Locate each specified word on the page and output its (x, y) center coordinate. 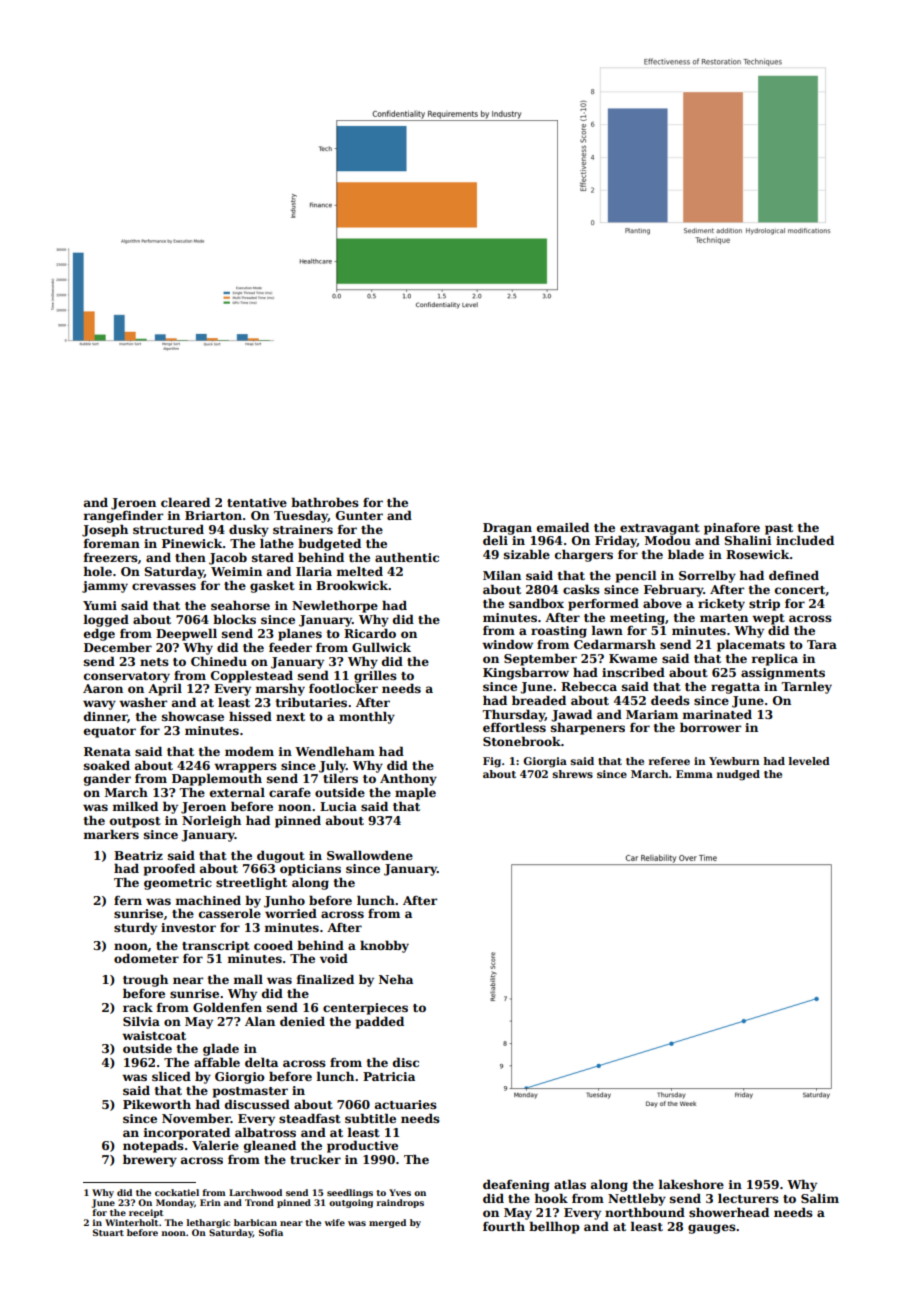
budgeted (329, 544)
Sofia (271, 1232)
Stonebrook (522, 741)
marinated (717, 714)
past (779, 529)
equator (110, 732)
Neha (396, 979)
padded (380, 1022)
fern (128, 900)
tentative (257, 502)
